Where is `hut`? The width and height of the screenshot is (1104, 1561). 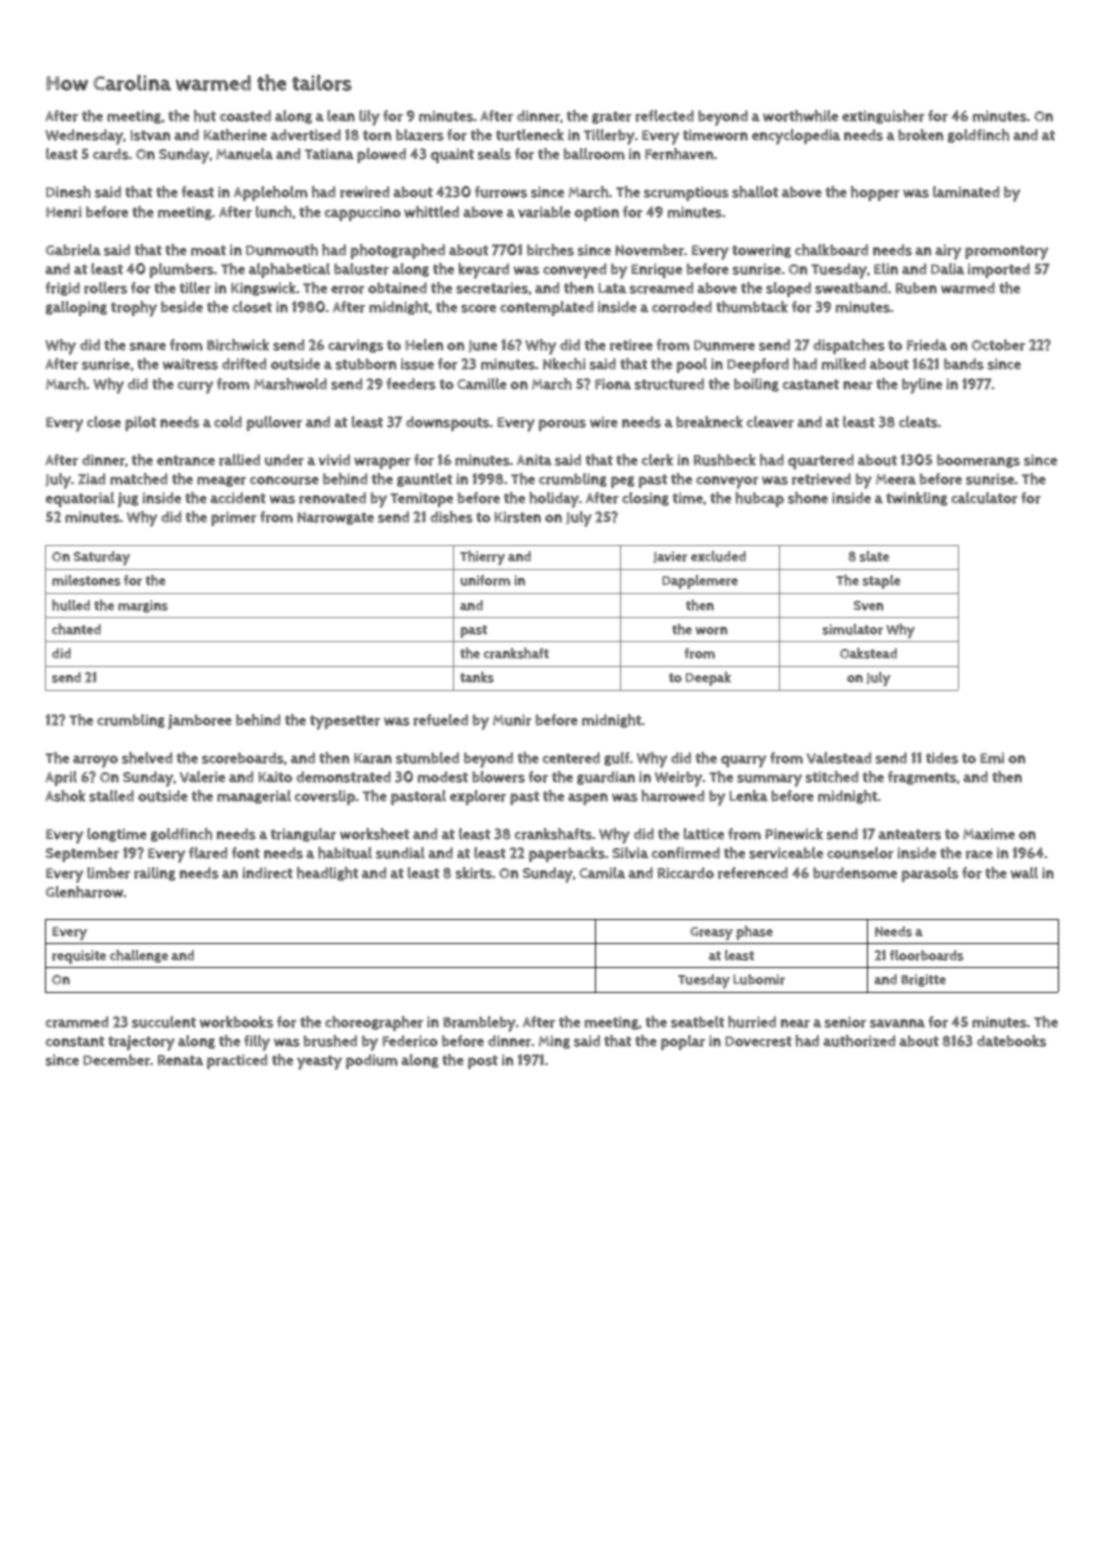 hut is located at coordinates (205, 116).
